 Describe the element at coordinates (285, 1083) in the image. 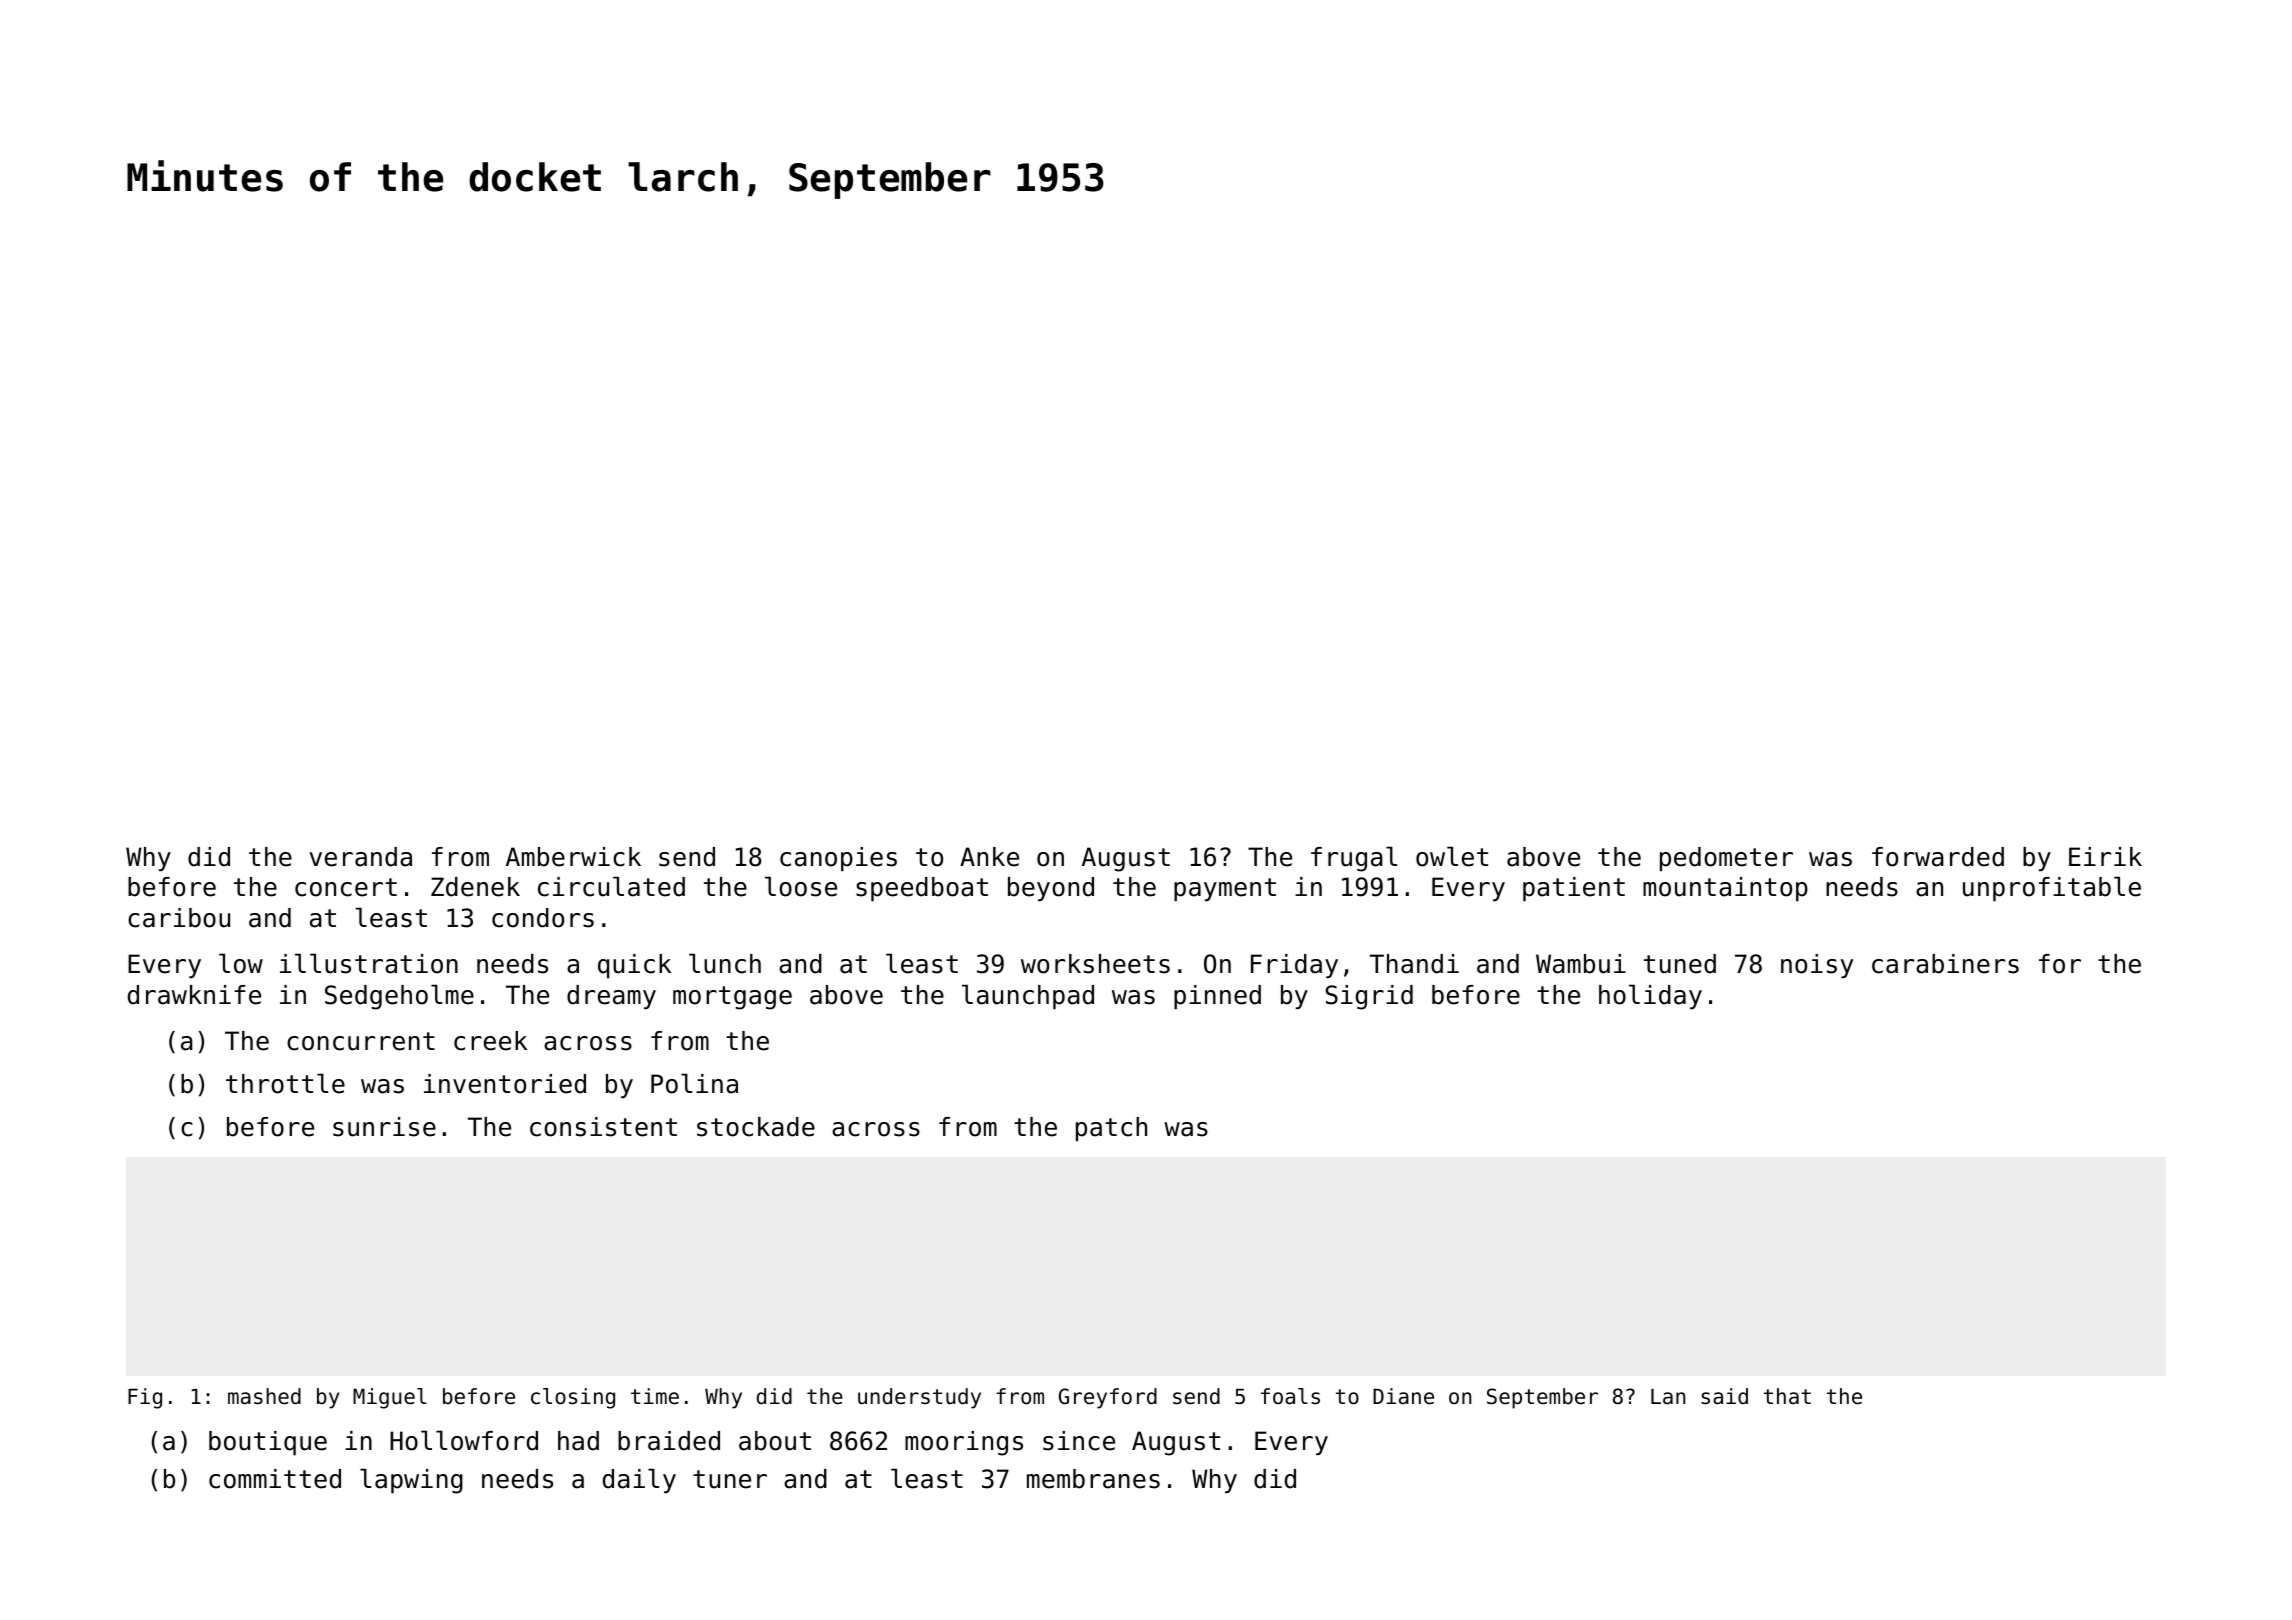

I see `throttle` at that location.
